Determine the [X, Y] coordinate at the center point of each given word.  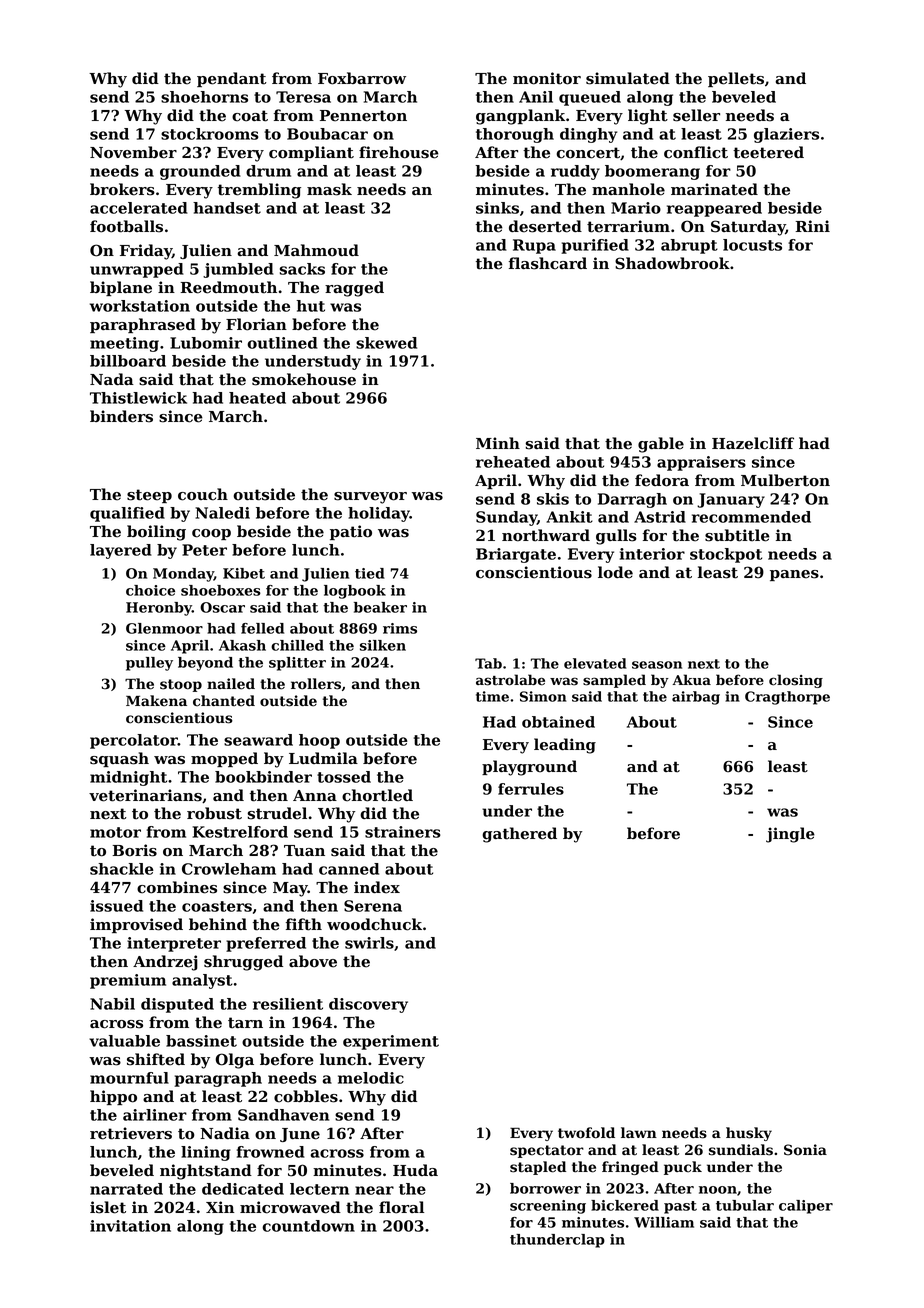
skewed [386, 343]
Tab [488, 663]
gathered [519, 835]
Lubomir [206, 343]
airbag [696, 698]
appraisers [701, 463]
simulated [628, 78]
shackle [122, 869]
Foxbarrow [362, 78]
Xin [220, 1207]
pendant [231, 79]
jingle [790, 835]
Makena [156, 701]
